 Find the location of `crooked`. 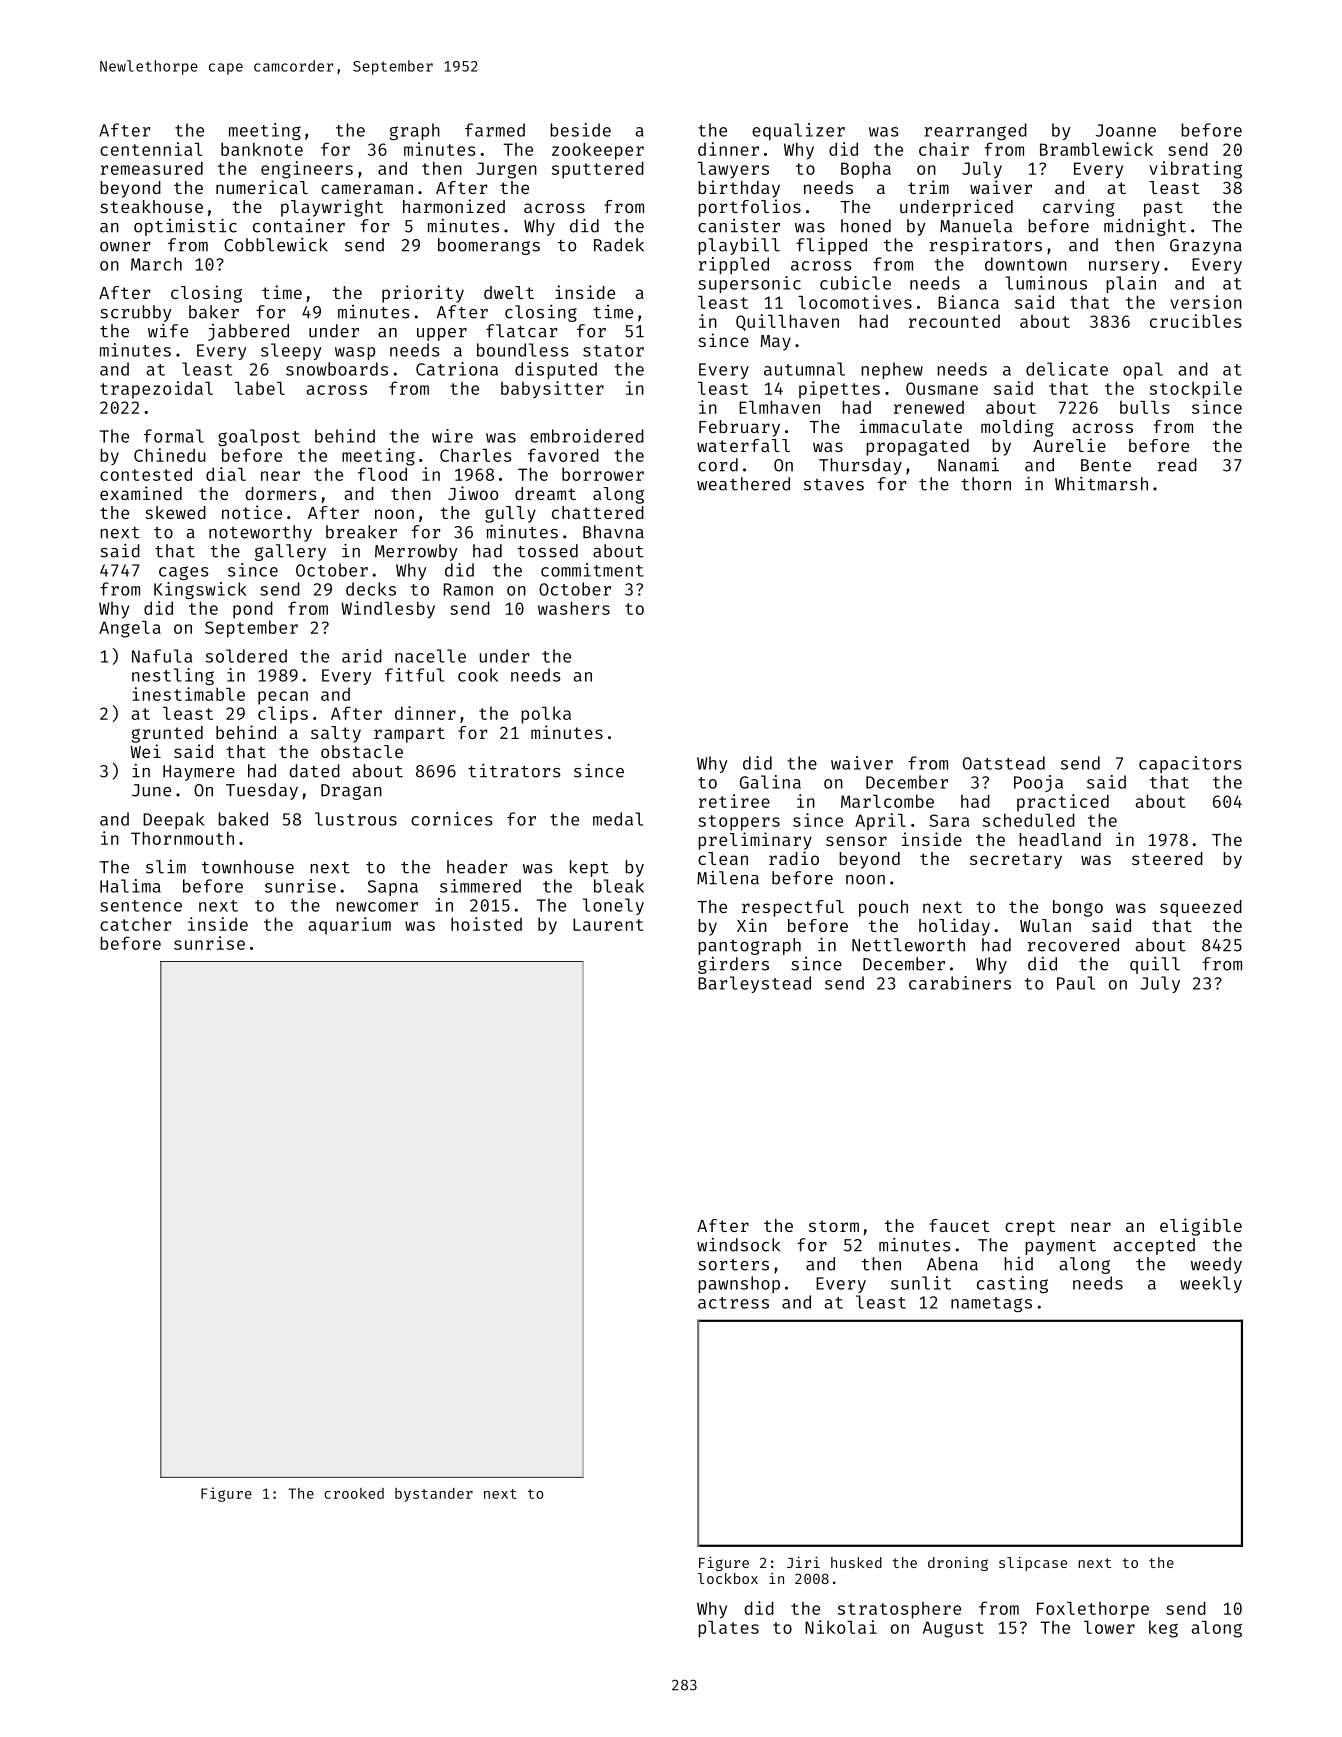

crooked is located at coordinates (354, 1493).
